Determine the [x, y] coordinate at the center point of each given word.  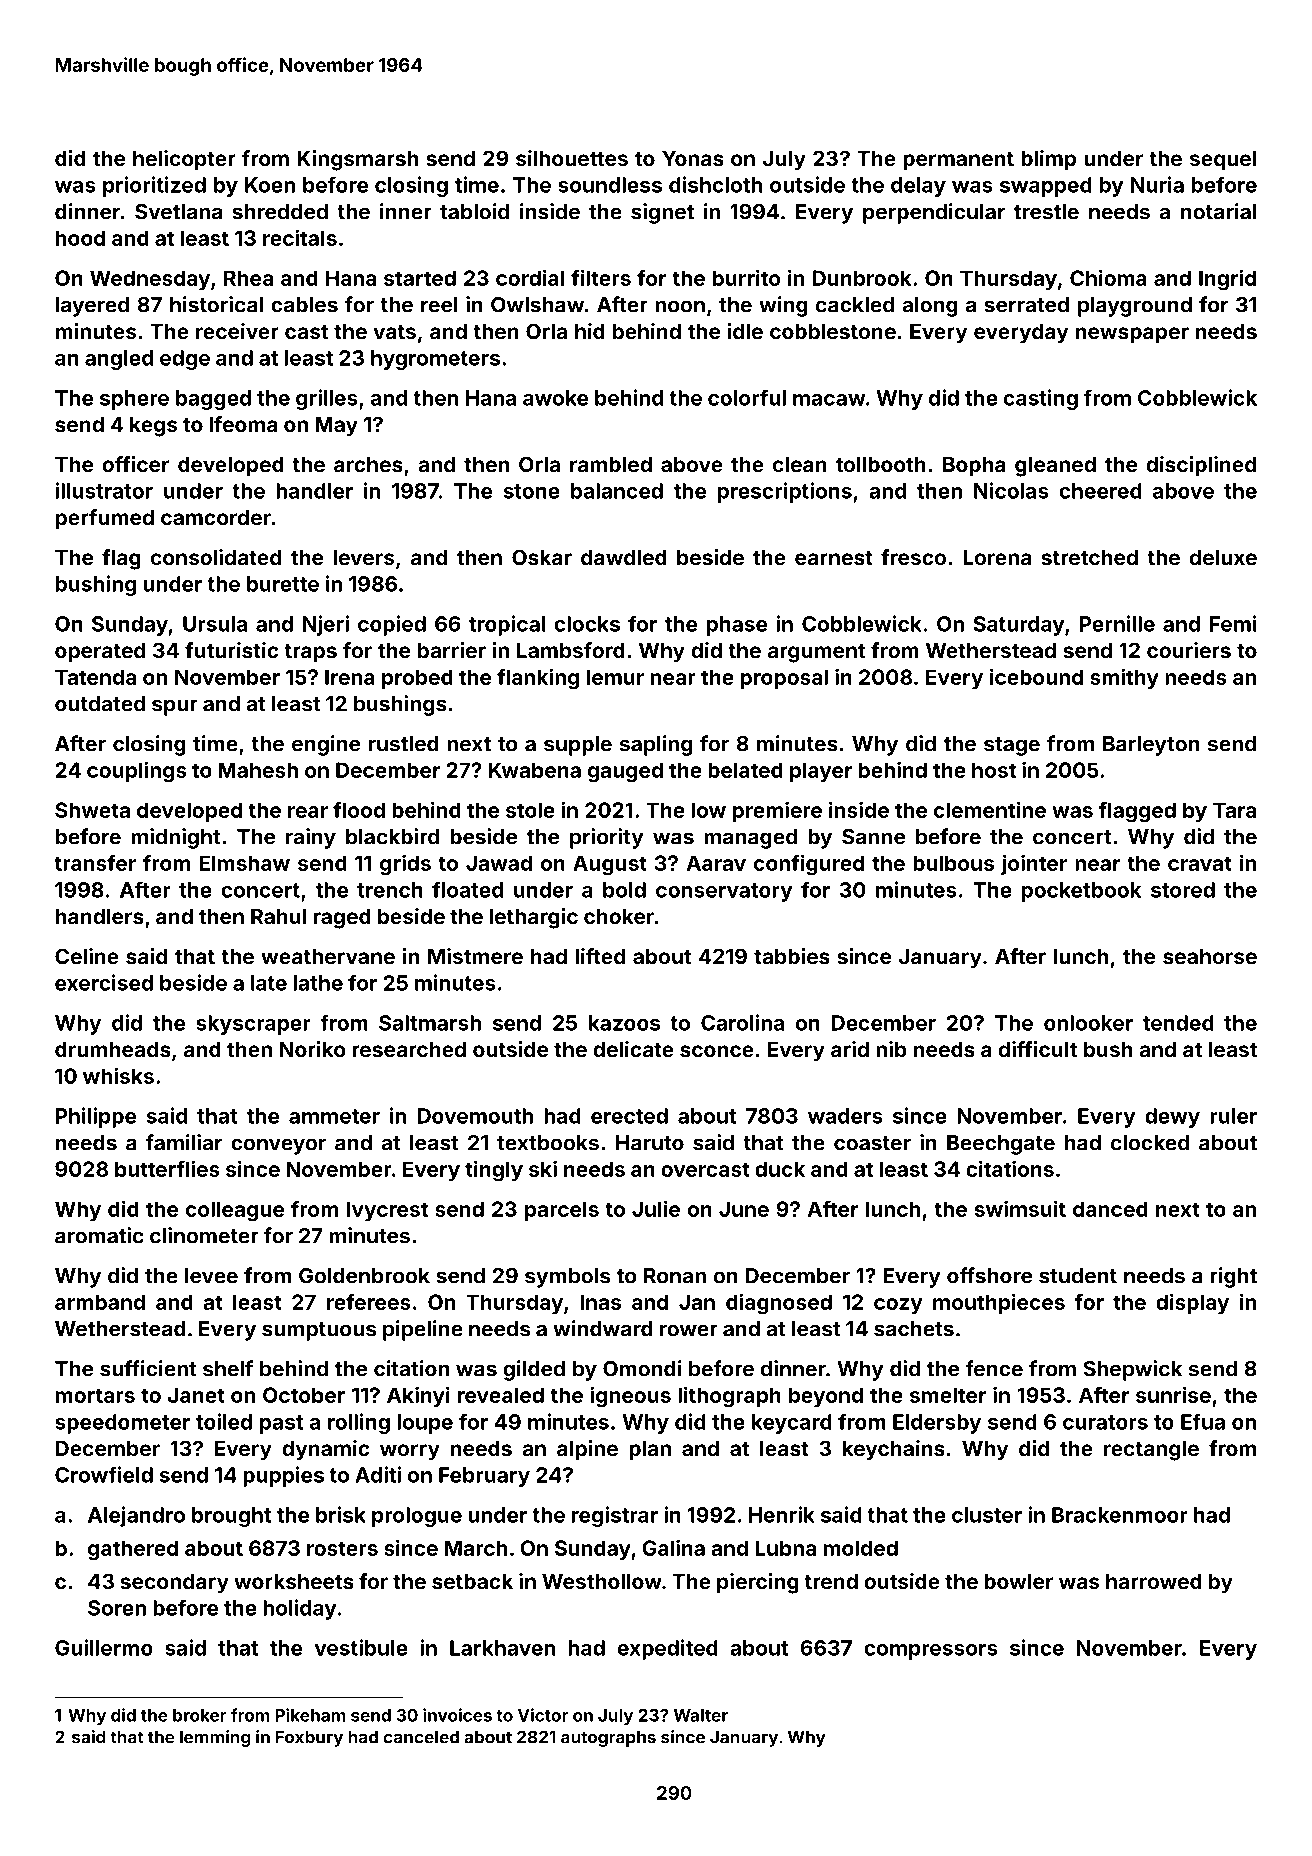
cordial [530, 277]
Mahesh [258, 770]
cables [304, 305]
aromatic [99, 1235]
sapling [656, 745]
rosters [342, 1548]
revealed [501, 1395]
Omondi [642, 1368]
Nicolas [1011, 490]
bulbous [953, 863]
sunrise [1173, 1394]
